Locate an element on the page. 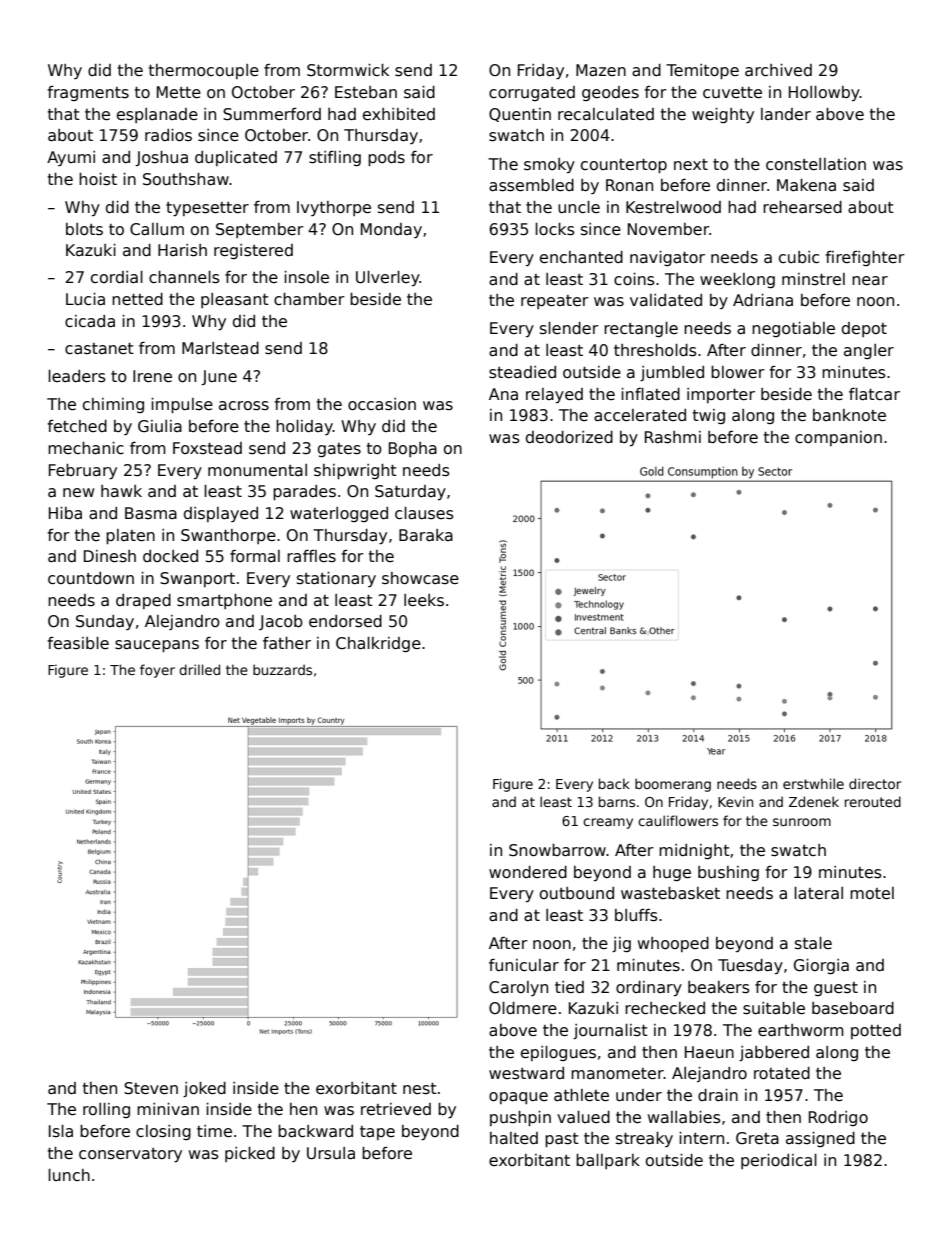  registered is located at coordinates (253, 251).
